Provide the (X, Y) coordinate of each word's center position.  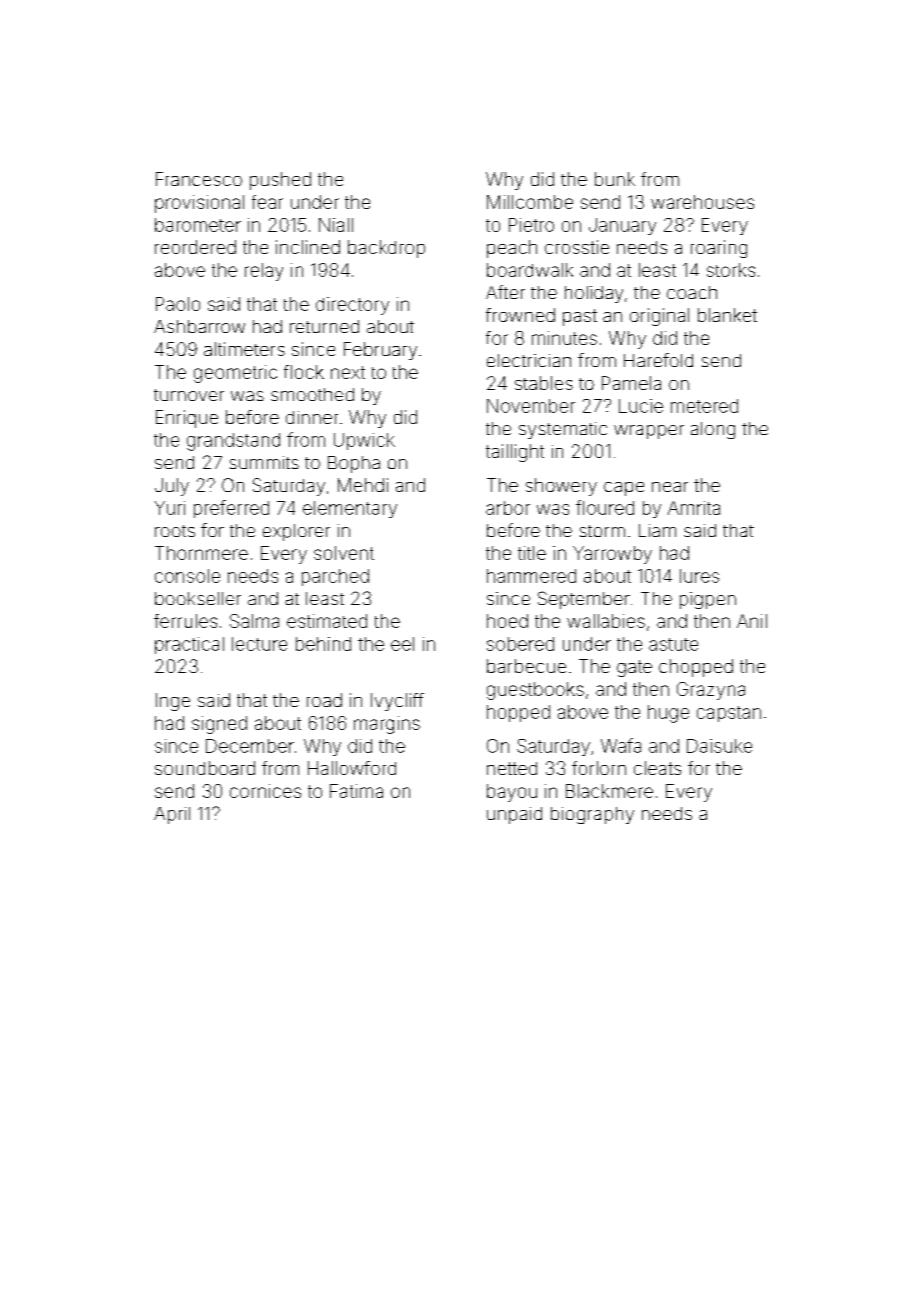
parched (335, 577)
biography (592, 815)
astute (673, 644)
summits (264, 462)
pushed (280, 181)
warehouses (702, 202)
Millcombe (530, 202)
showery (561, 487)
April (172, 815)
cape (624, 489)
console (187, 576)
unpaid (514, 815)
